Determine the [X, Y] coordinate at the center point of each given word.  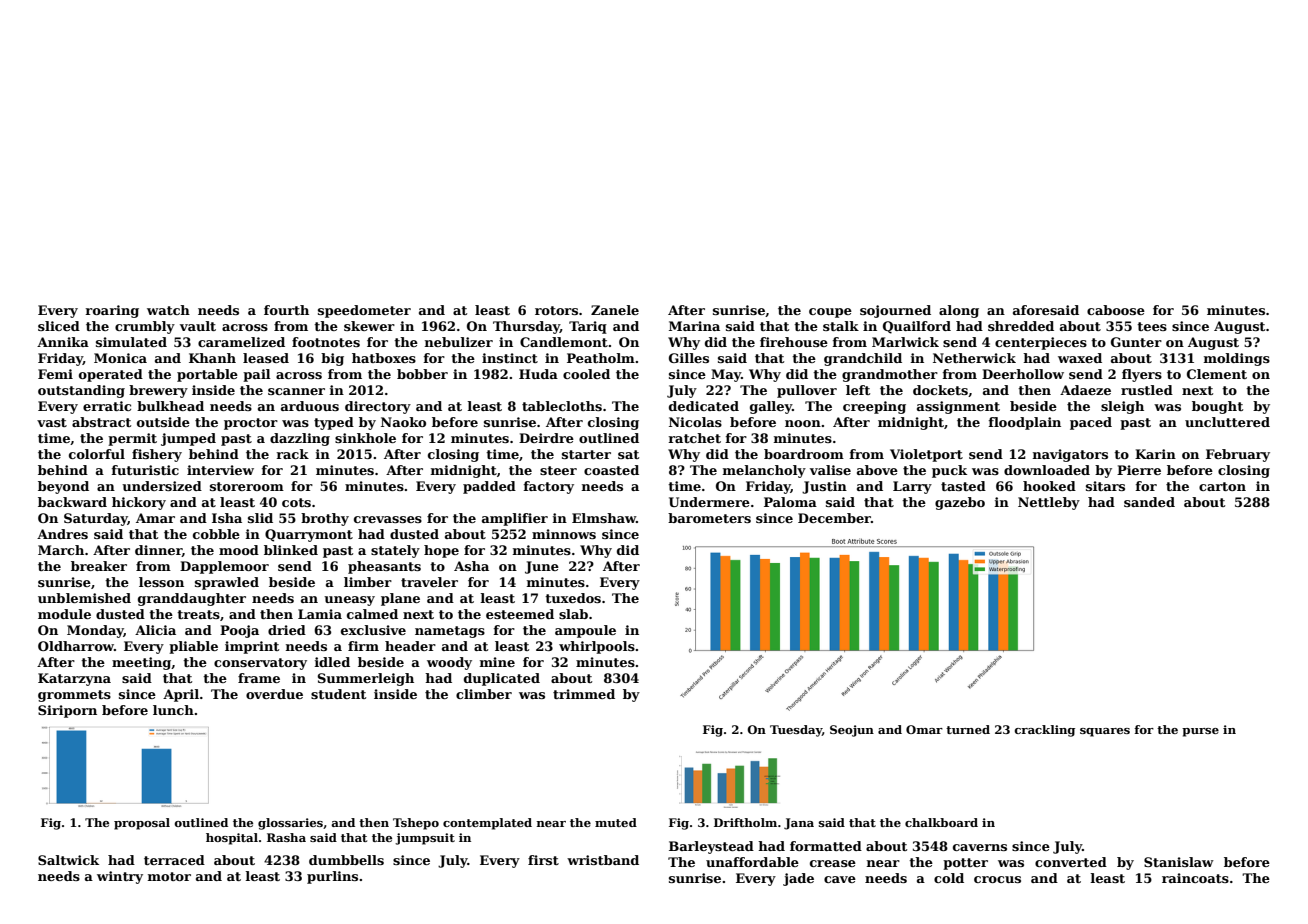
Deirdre [546, 438]
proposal [142, 824]
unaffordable [752, 862]
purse [1200, 732]
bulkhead [170, 406]
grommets [74, 696]
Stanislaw [1179, 862]
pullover [807, 391]
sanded [1149, 502]
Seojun [852, 731]
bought [1217, 407]
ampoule [585, 631]
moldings [1236, 359]
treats [198, 614]
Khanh [212, 358]
